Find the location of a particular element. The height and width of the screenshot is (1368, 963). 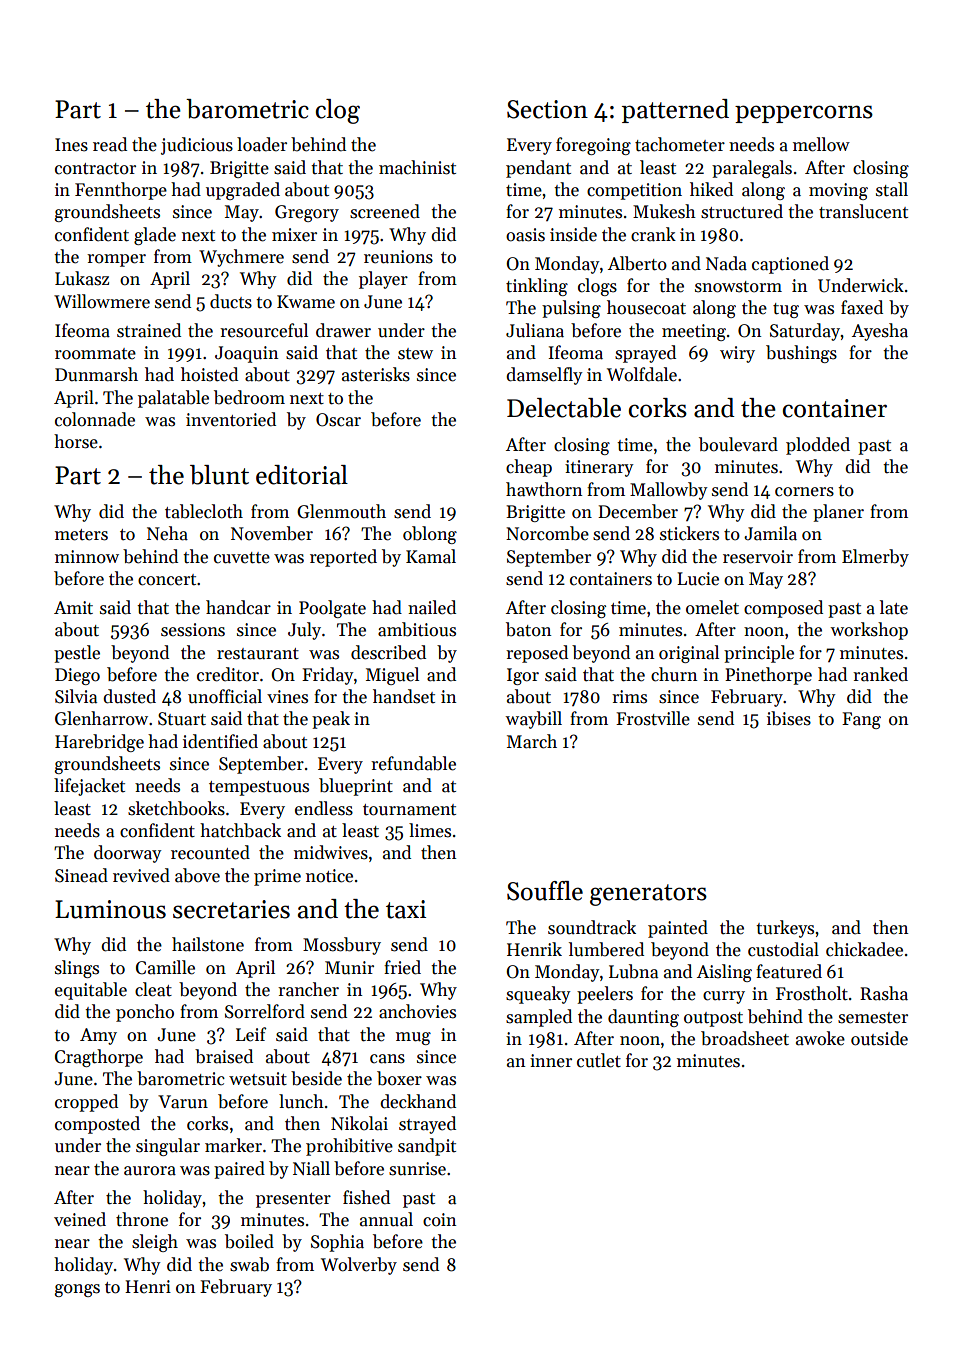

turkeys is located at coordinates (785, 929).
